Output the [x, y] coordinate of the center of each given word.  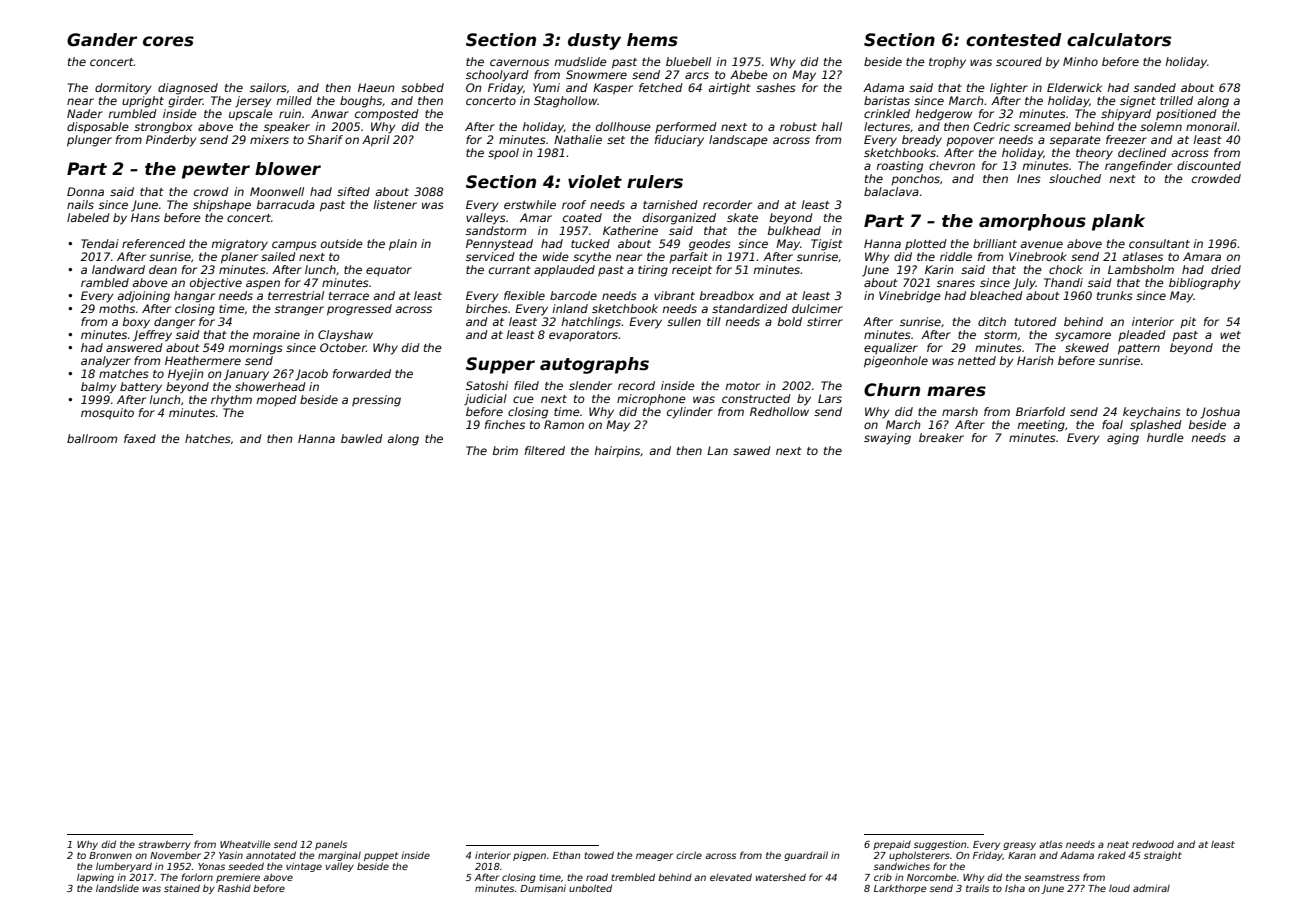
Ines [1029, 178]
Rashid [234, 888]
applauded [564, 271]
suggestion [940, 845]
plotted [926, 244]
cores [168, 41]
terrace [349, 296]
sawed [752, 450]
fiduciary [679, 141]
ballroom [92, 438]
